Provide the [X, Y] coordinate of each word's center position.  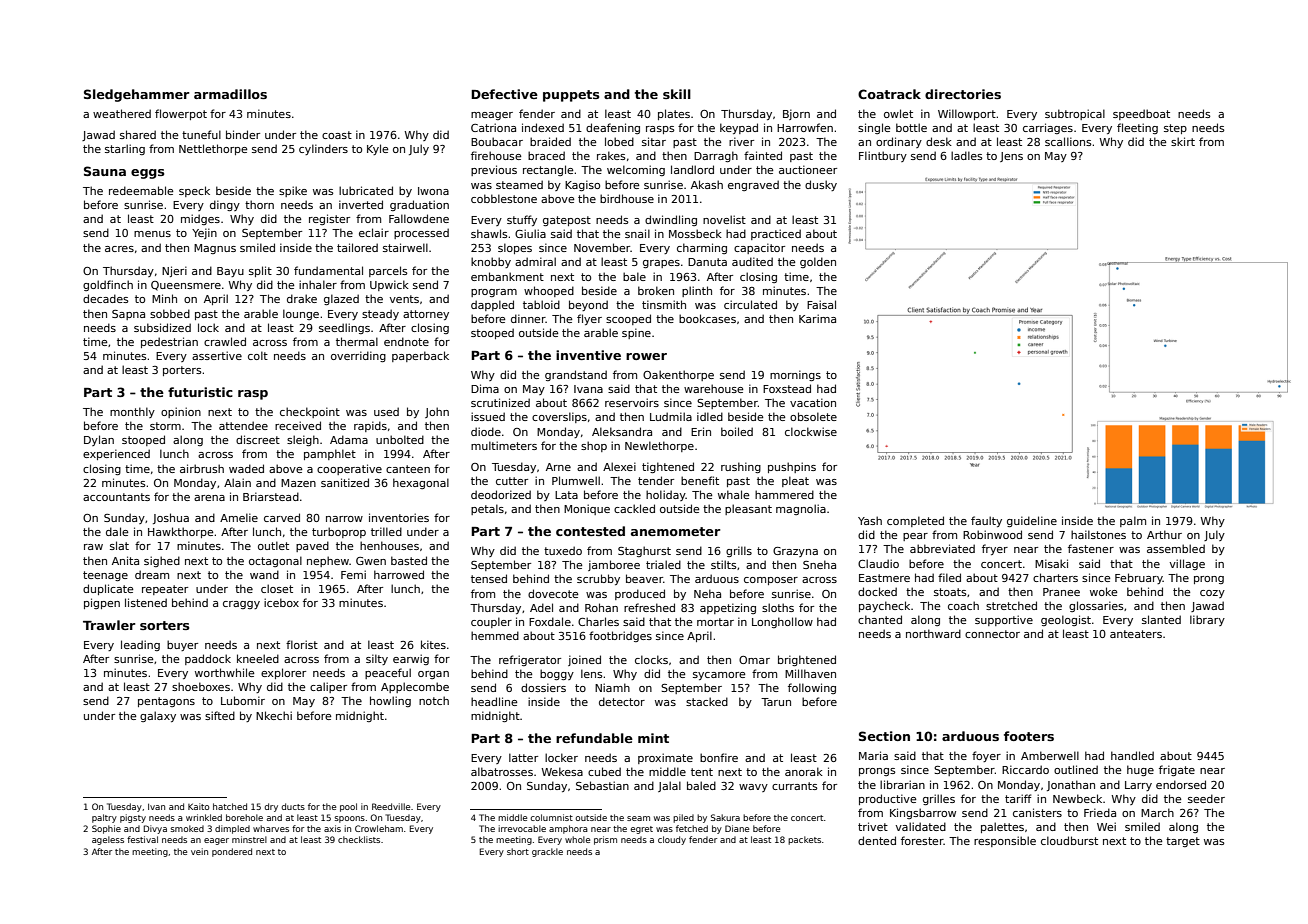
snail [637, 233]
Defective [504, 94]
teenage [105, 576]
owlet [898, 113]
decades [106, 298]
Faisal [821, 304]
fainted [763, 155]
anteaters [1136, 634]
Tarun [776, 702]
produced [640, 594]
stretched [1011, 605]
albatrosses [502, 771]
